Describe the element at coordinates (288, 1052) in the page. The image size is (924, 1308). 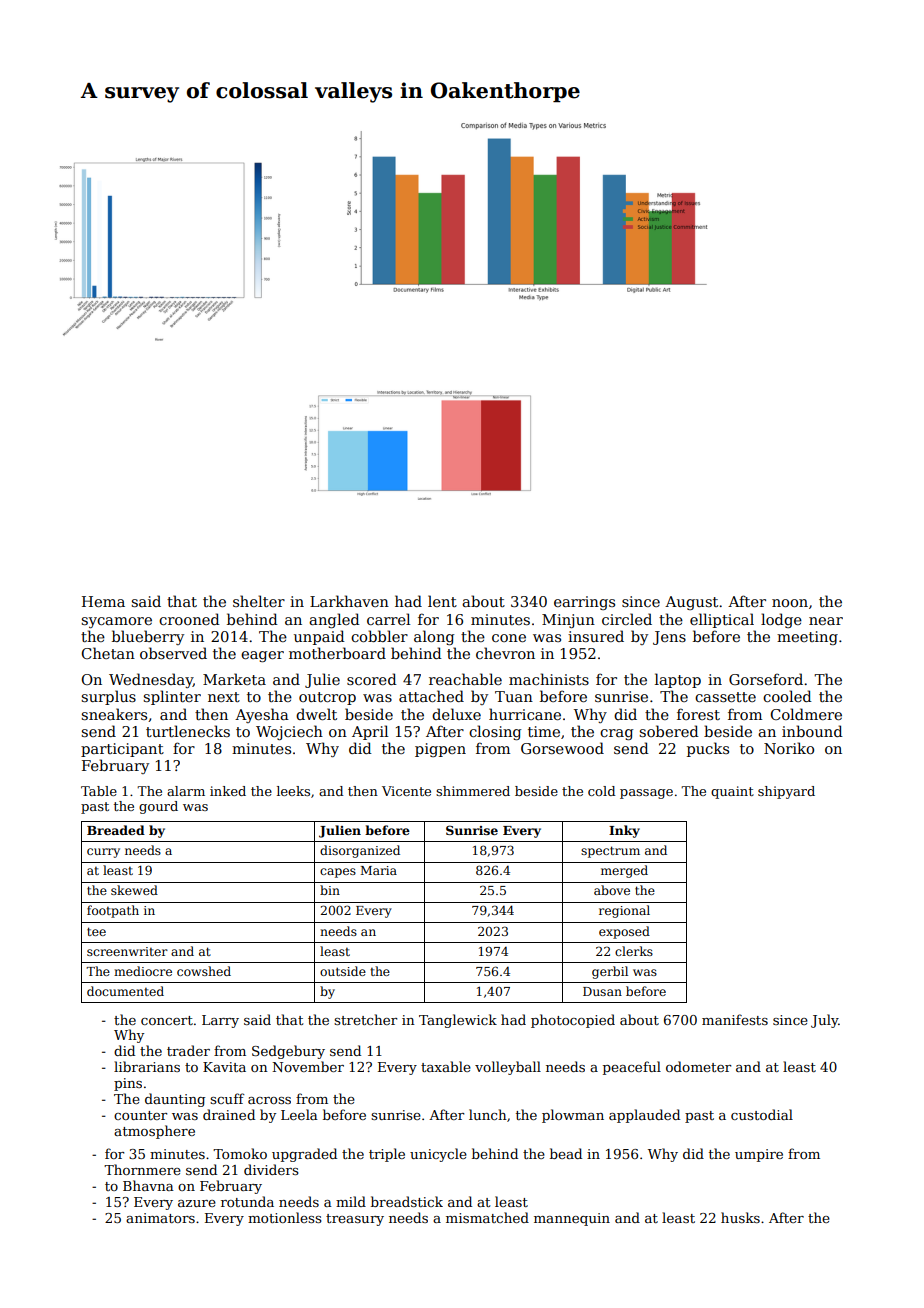
I see `Sedgebury` at that location.
